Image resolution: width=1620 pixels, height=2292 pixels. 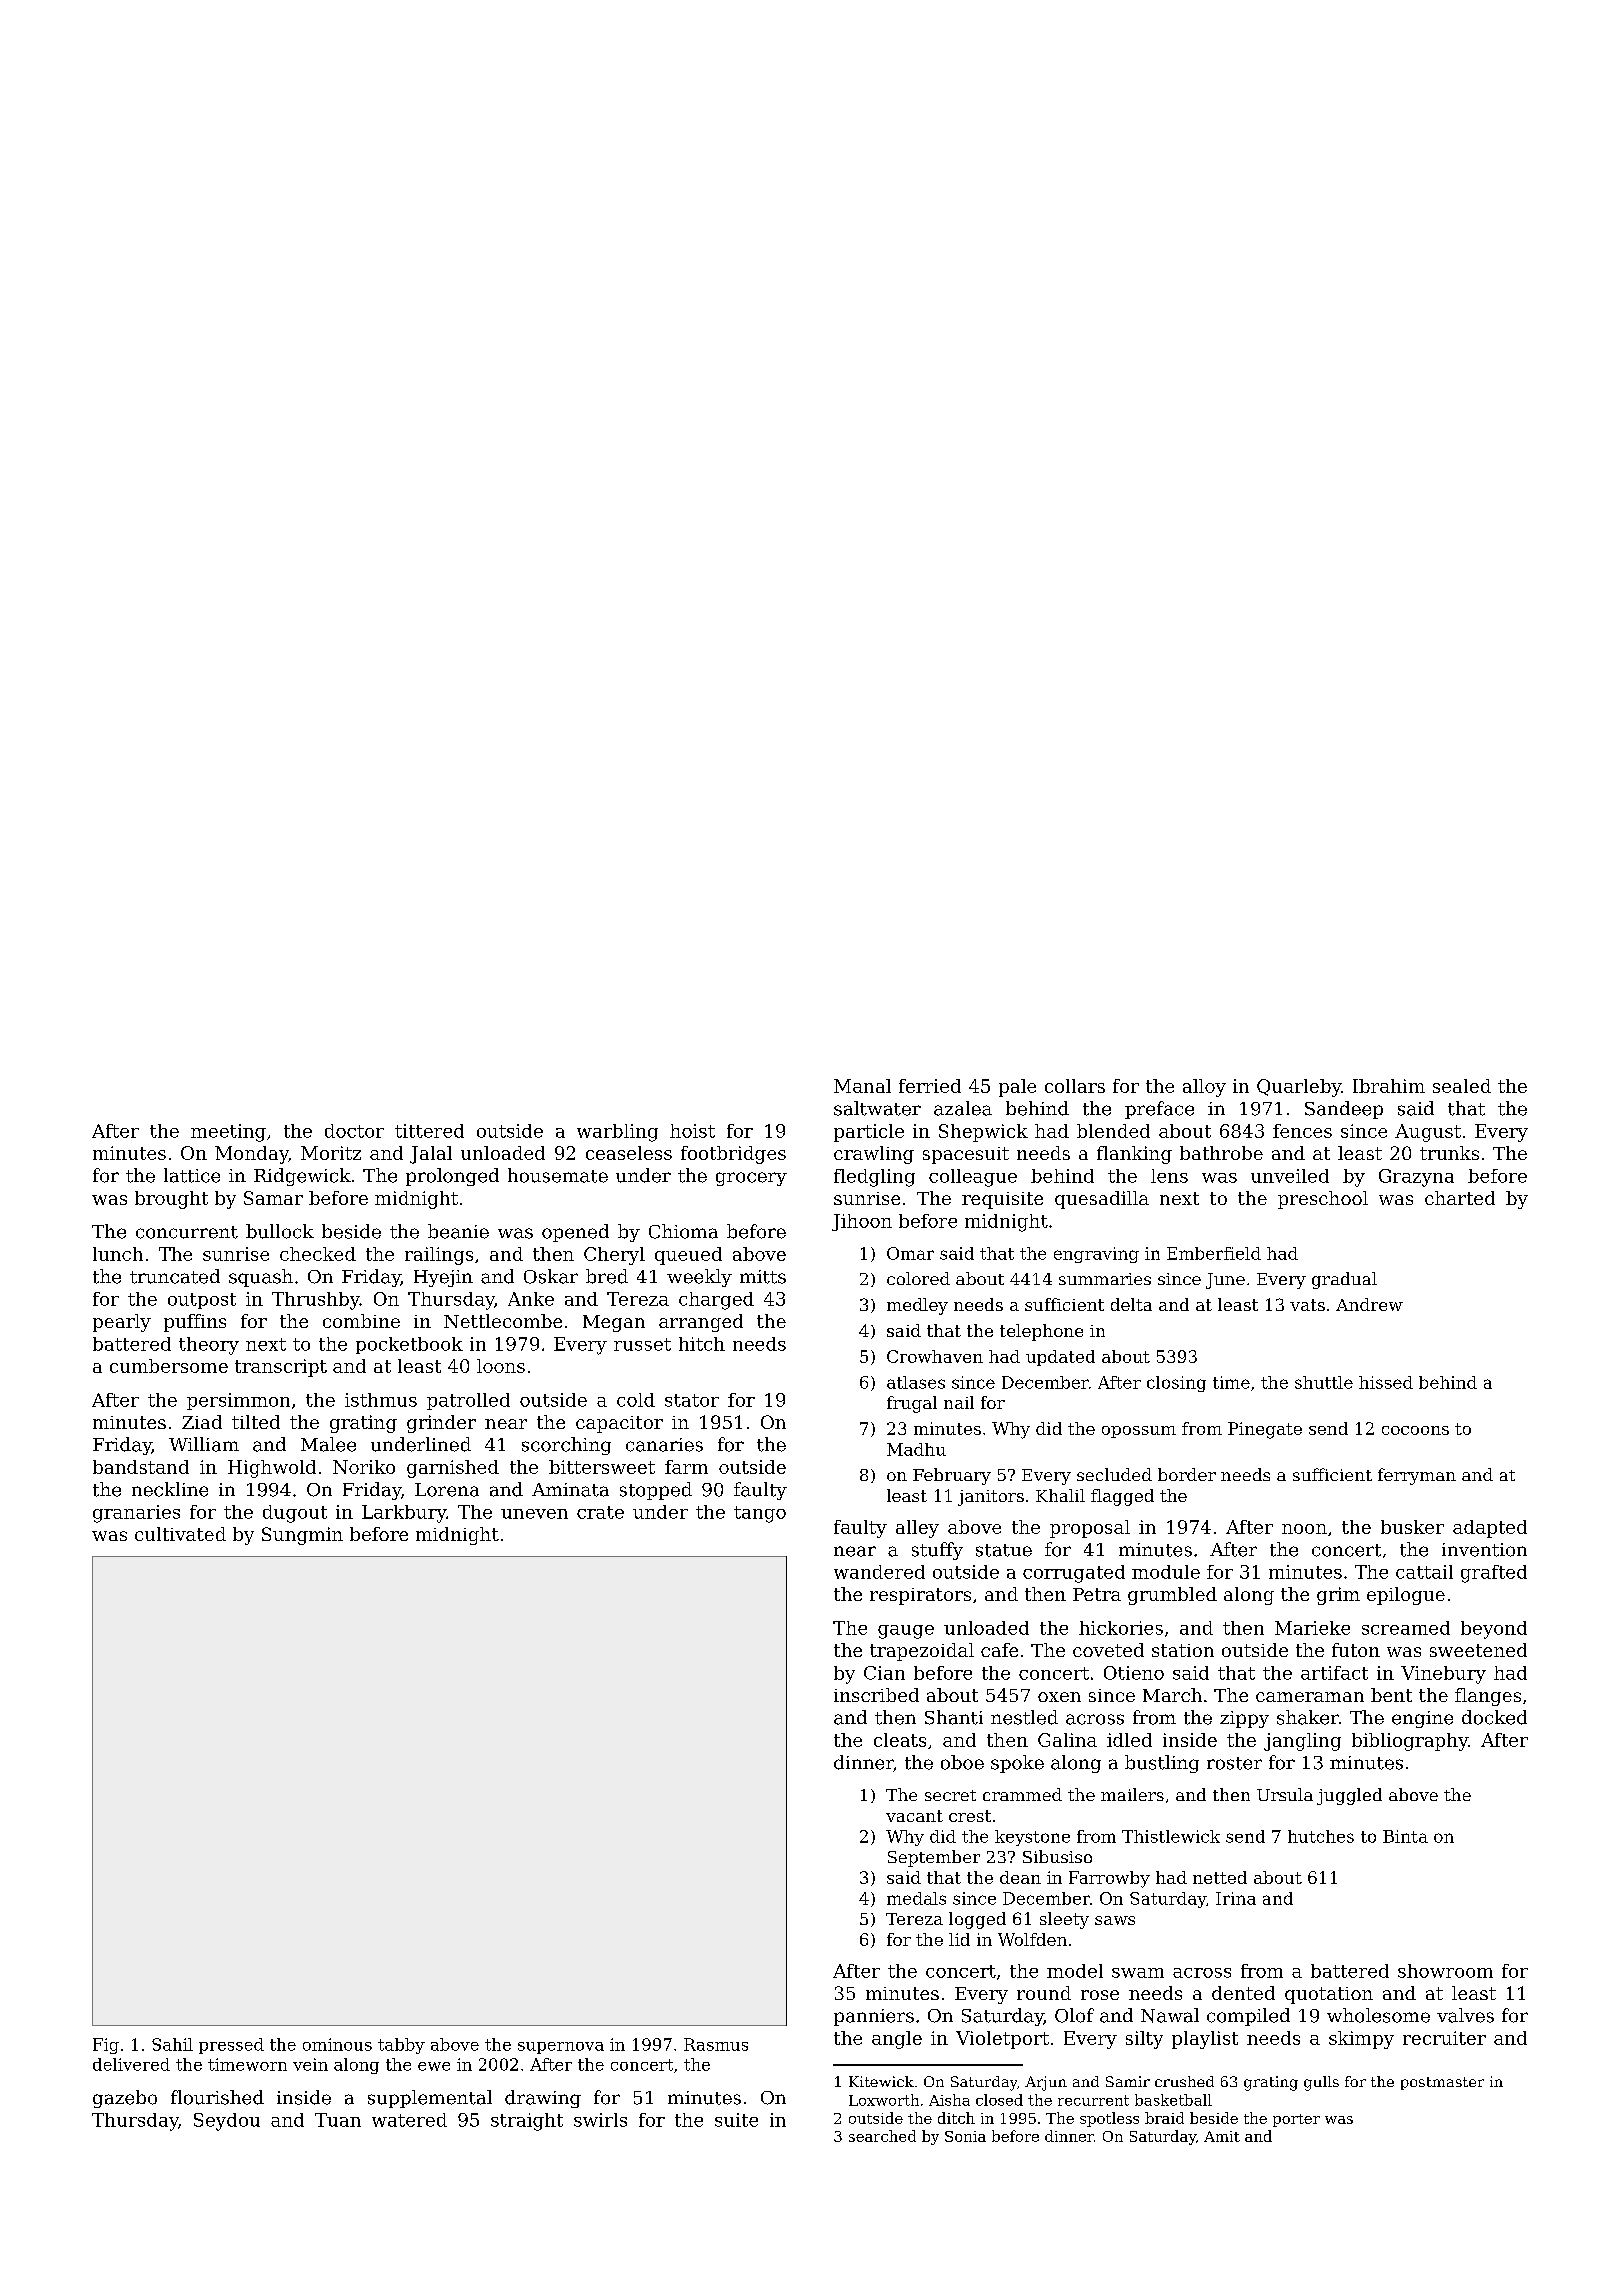 What do you see at coordinates (876, 1695) in the screenshot?
I see `inscribed` at bounding box center [876, 1695].
